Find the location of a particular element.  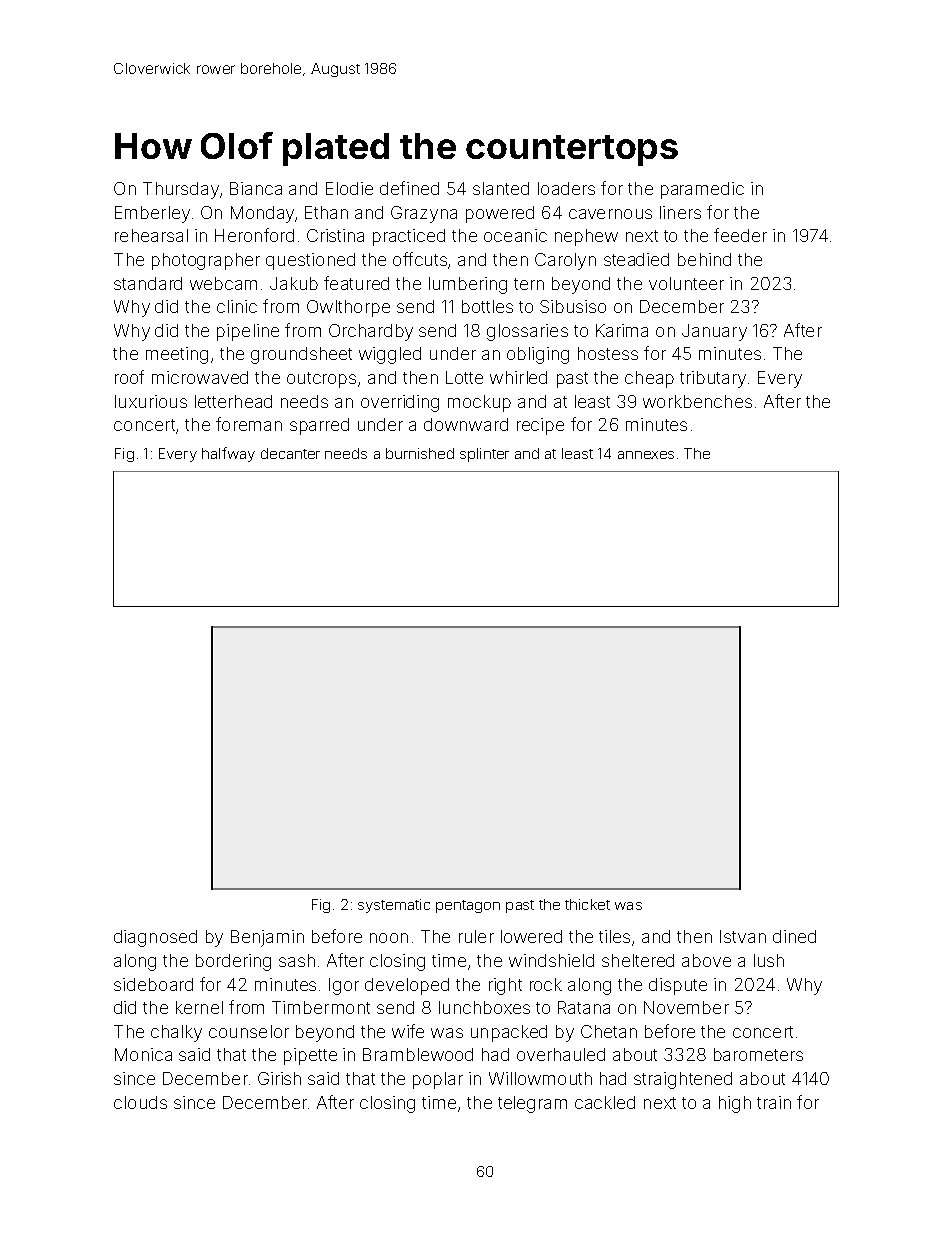

lowered is located at coordinates (531, 936).
